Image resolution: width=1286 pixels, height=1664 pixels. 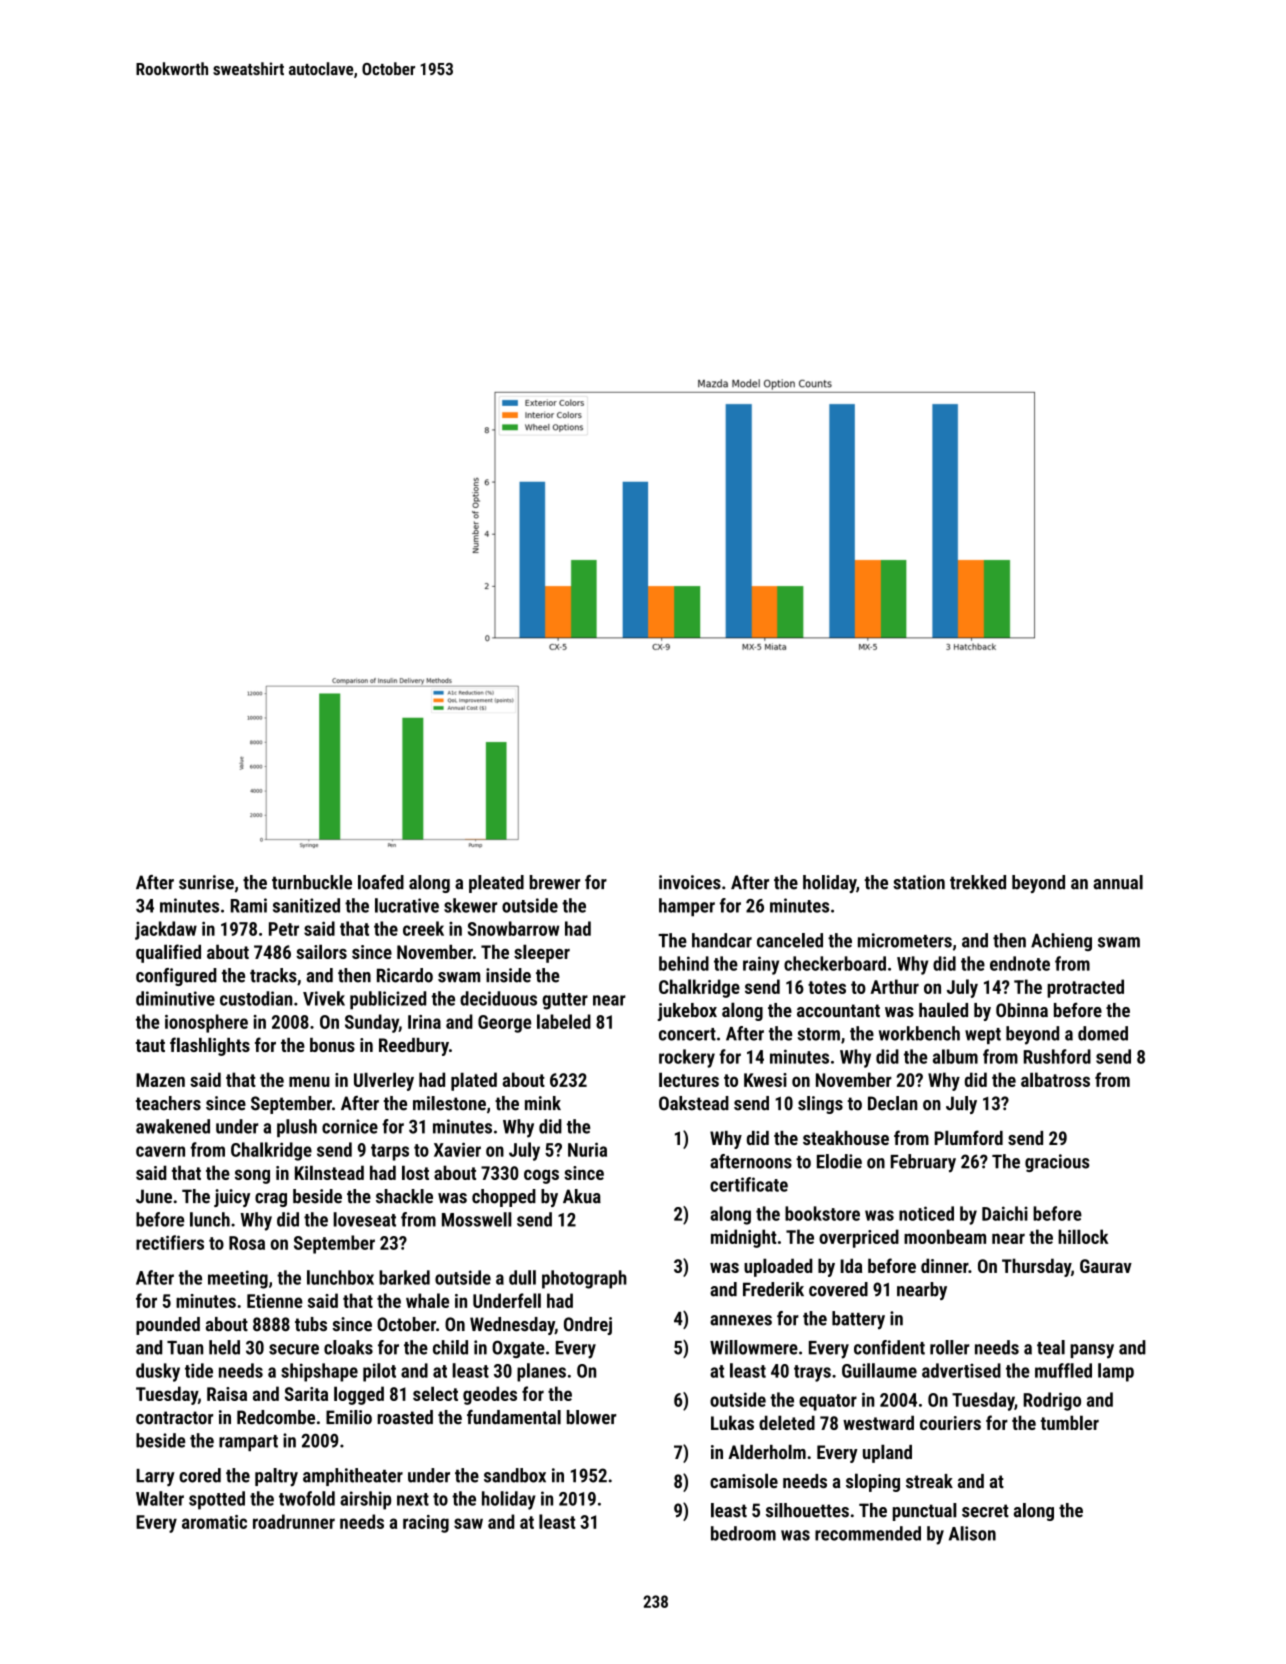 What do you see at coordinates (160, 1080) in the page?
I see `Mazen` at bounding box center [160, 1080].
